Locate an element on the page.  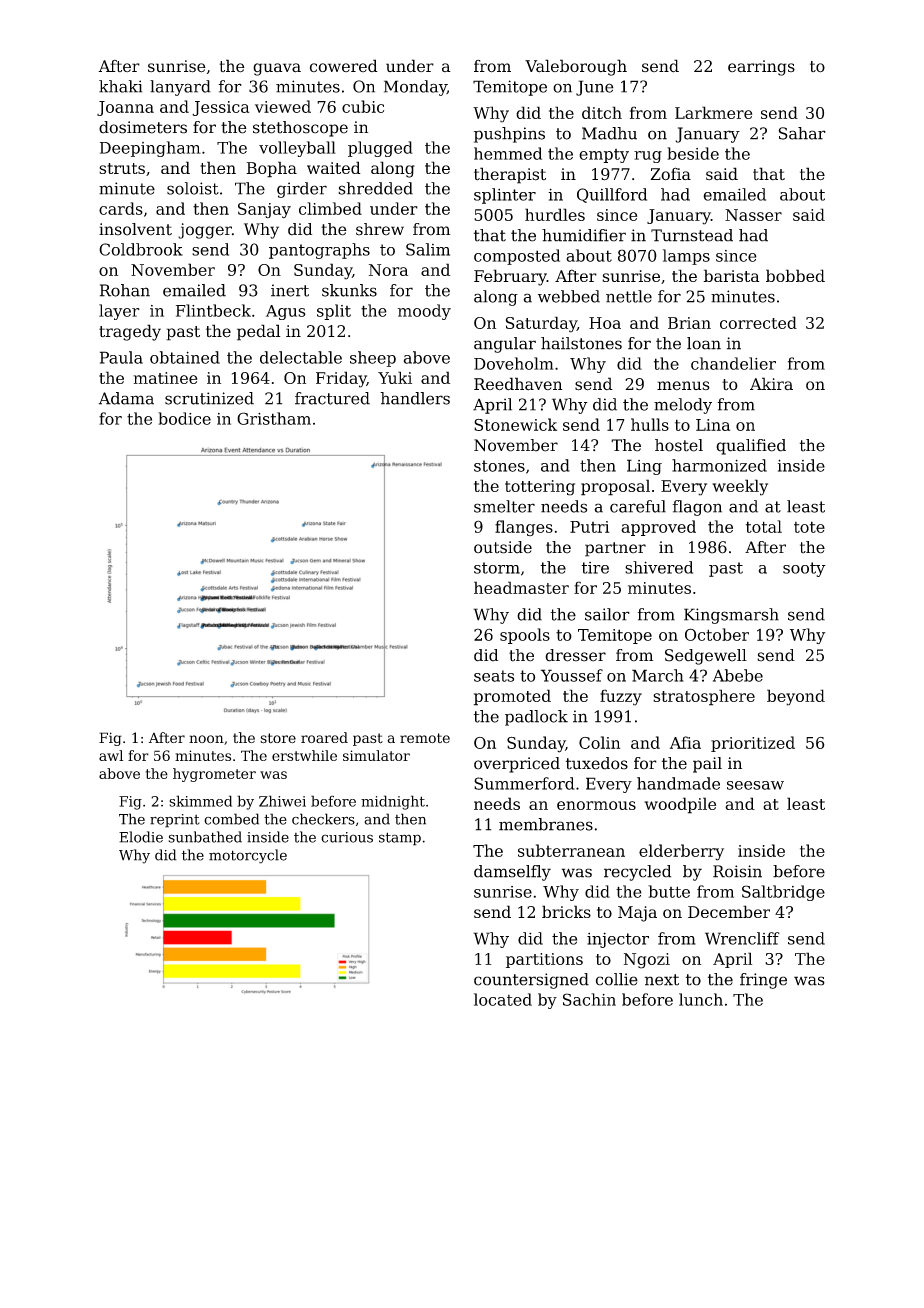
simulator is located at coordinates (376, 755).
